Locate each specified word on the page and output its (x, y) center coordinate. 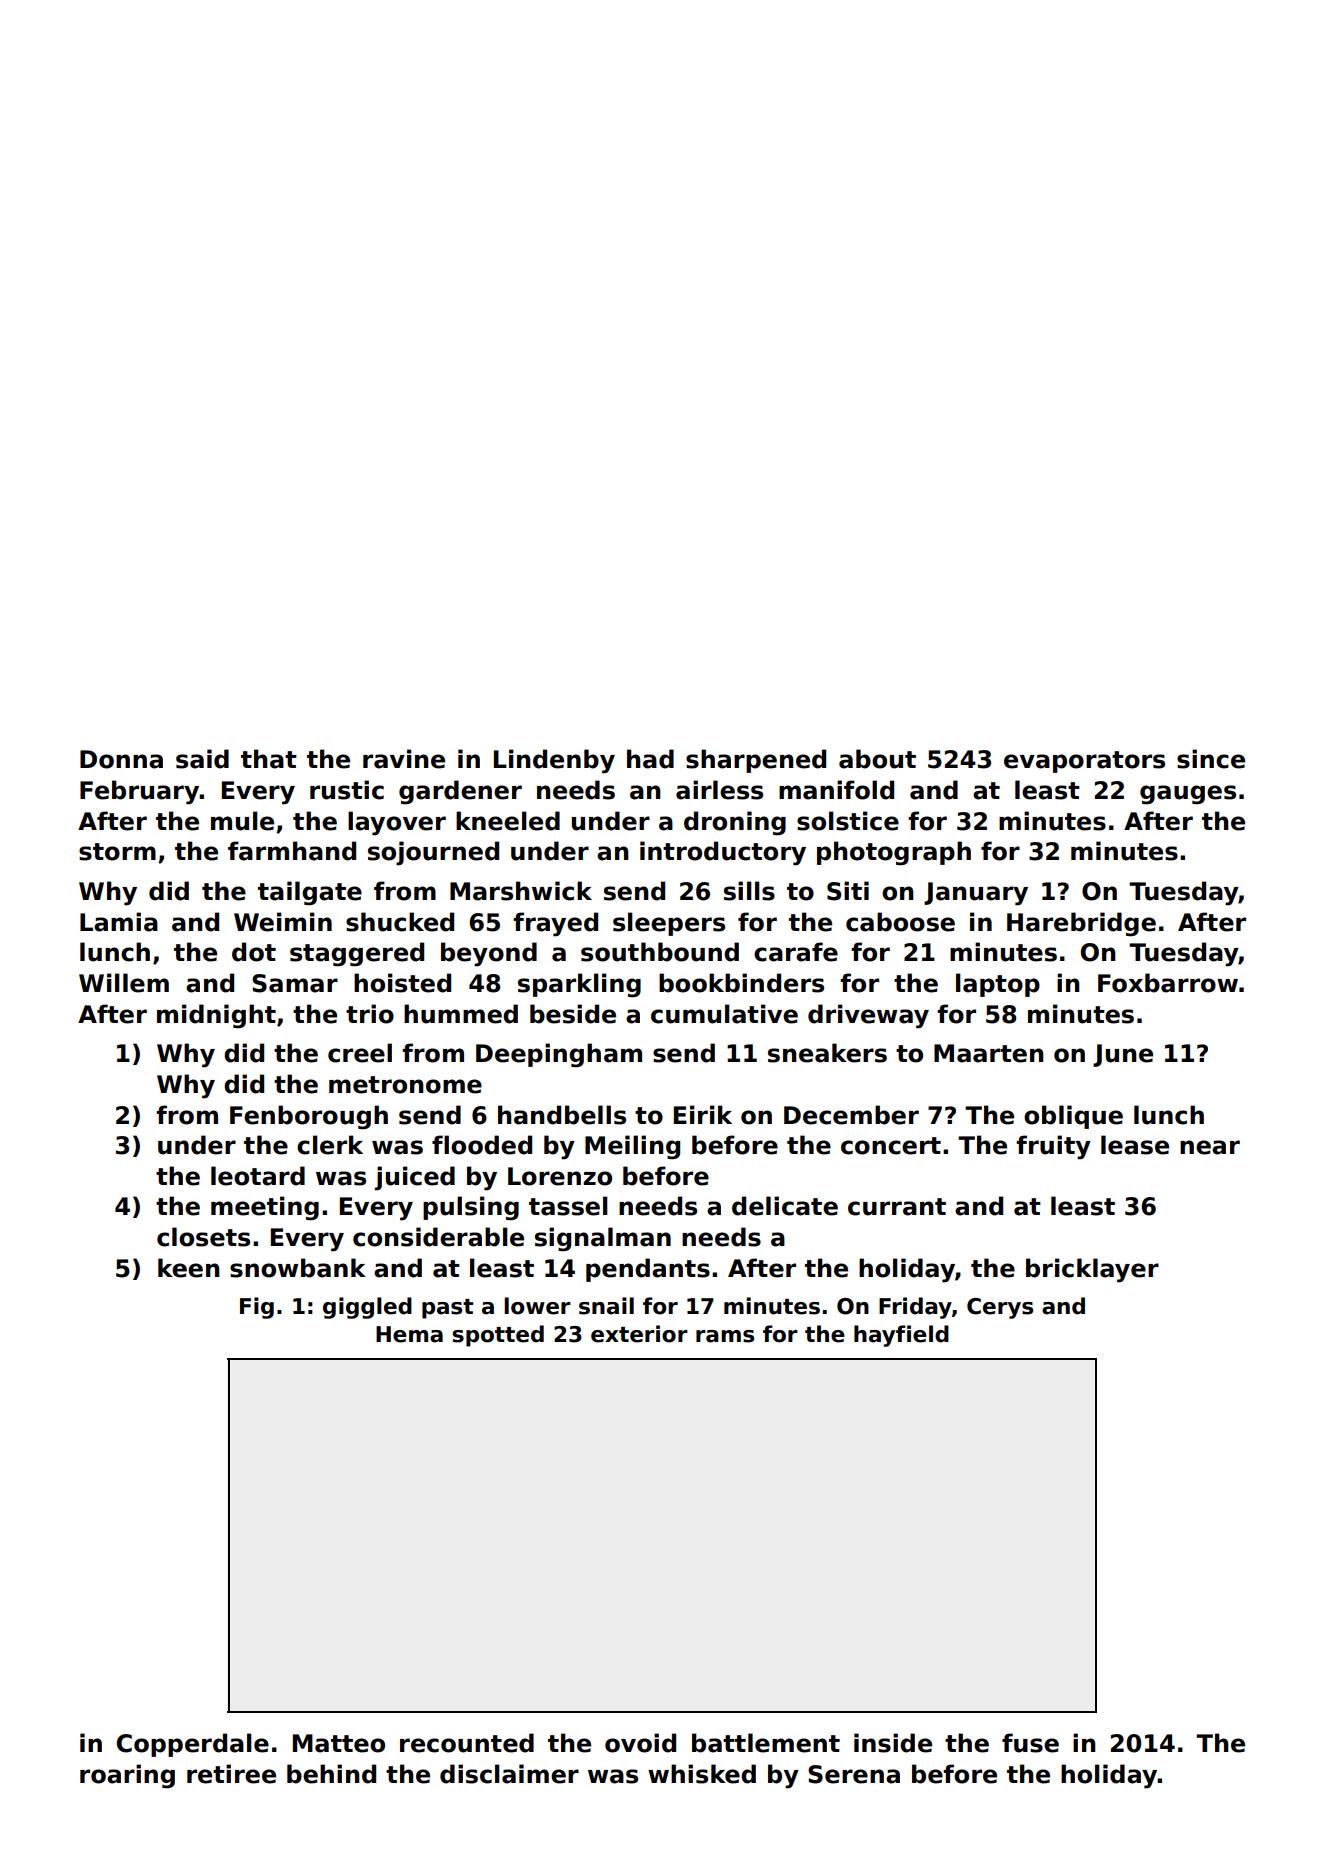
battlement (766, 1743)
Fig (257, 1308)
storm (117, 852)
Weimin (283, 922)
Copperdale (193, 1745)
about (877, 759)
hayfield (901, 1336)
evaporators (1084, 762)
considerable (438, 1237)
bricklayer (1092, 1270)
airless (719, 790)
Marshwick (521, 891)
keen (189, 1268)
